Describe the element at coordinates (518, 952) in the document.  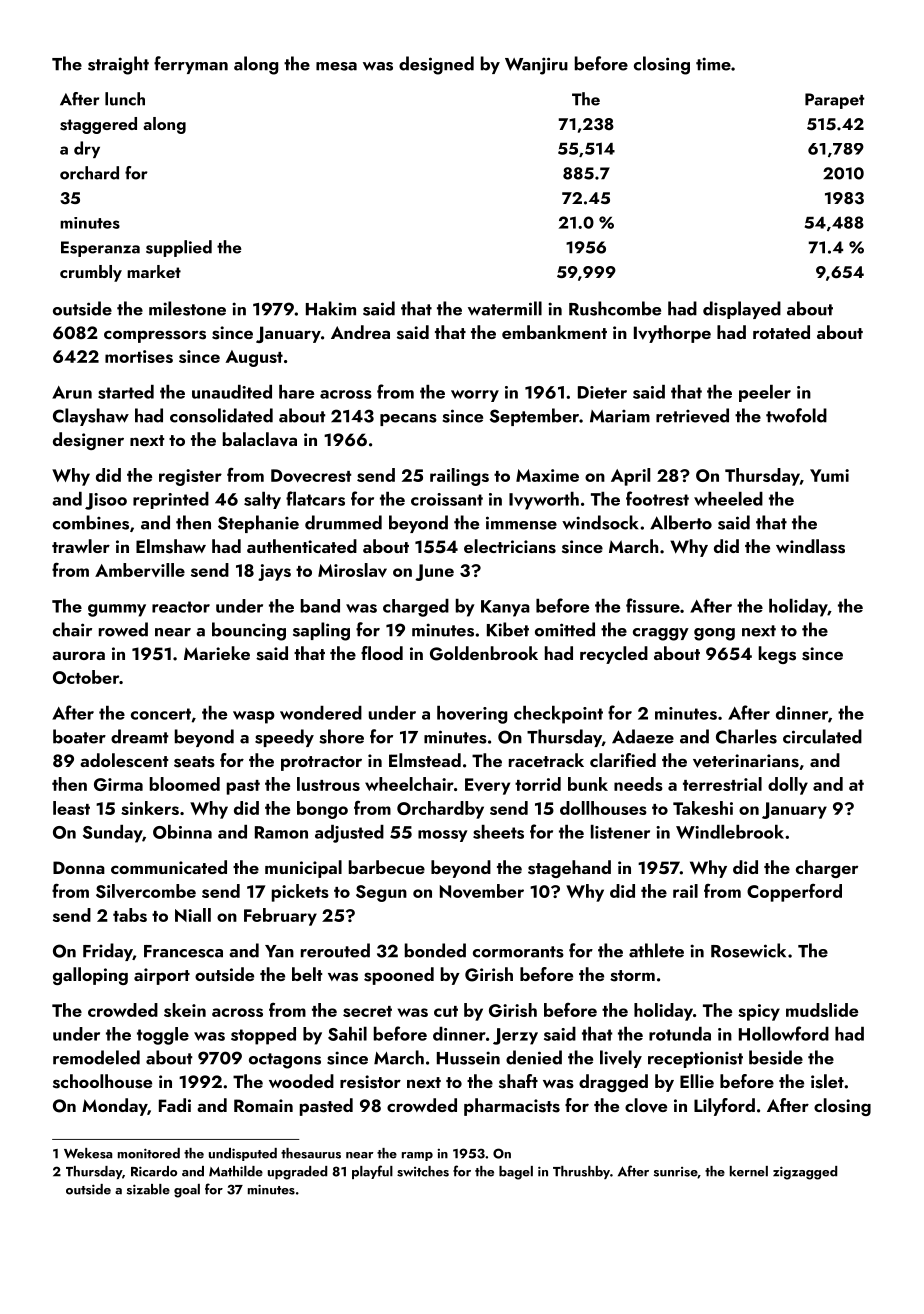
I see `cormorants` at that location.
